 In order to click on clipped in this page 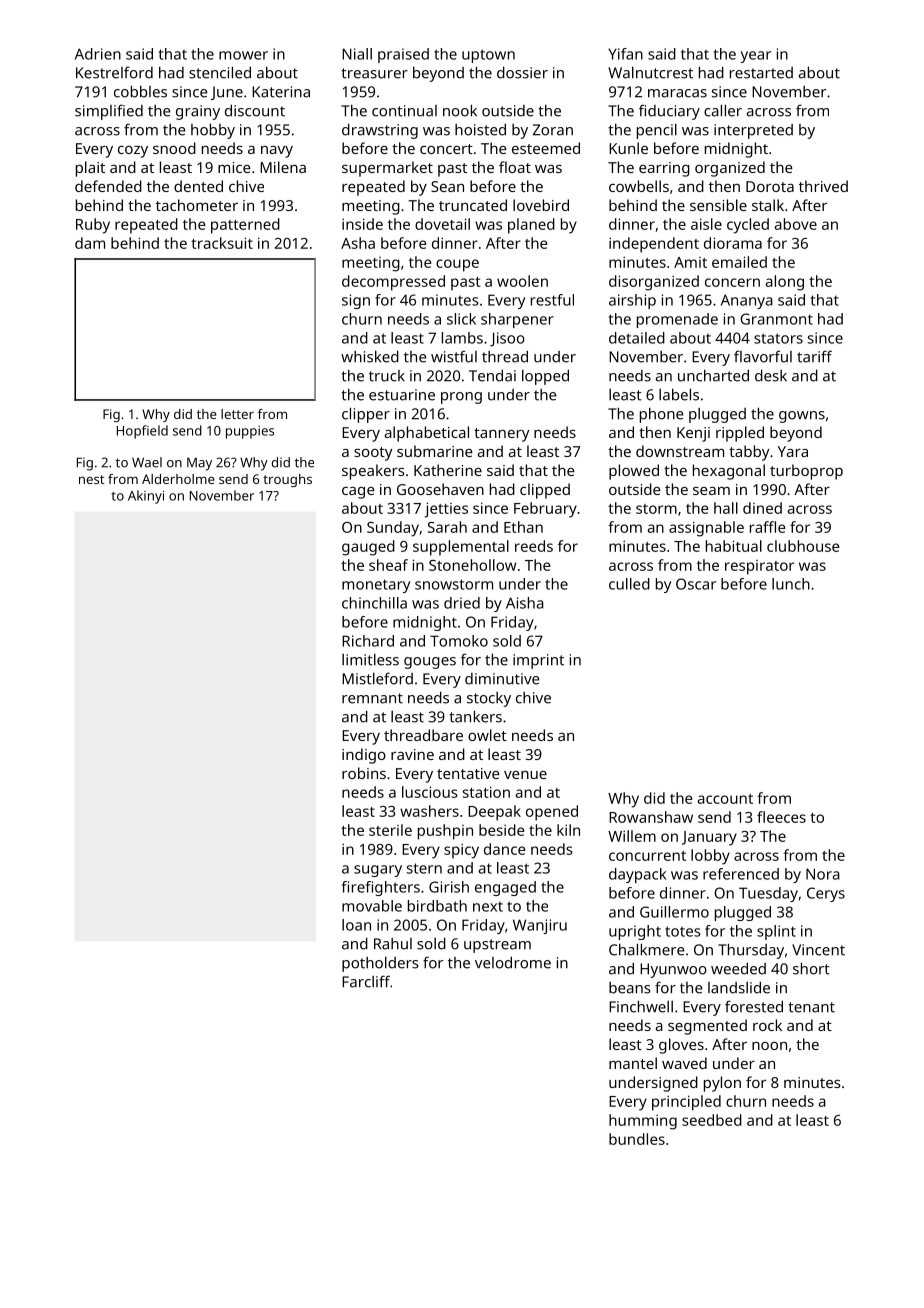, I will do `click(545, 491)`.
